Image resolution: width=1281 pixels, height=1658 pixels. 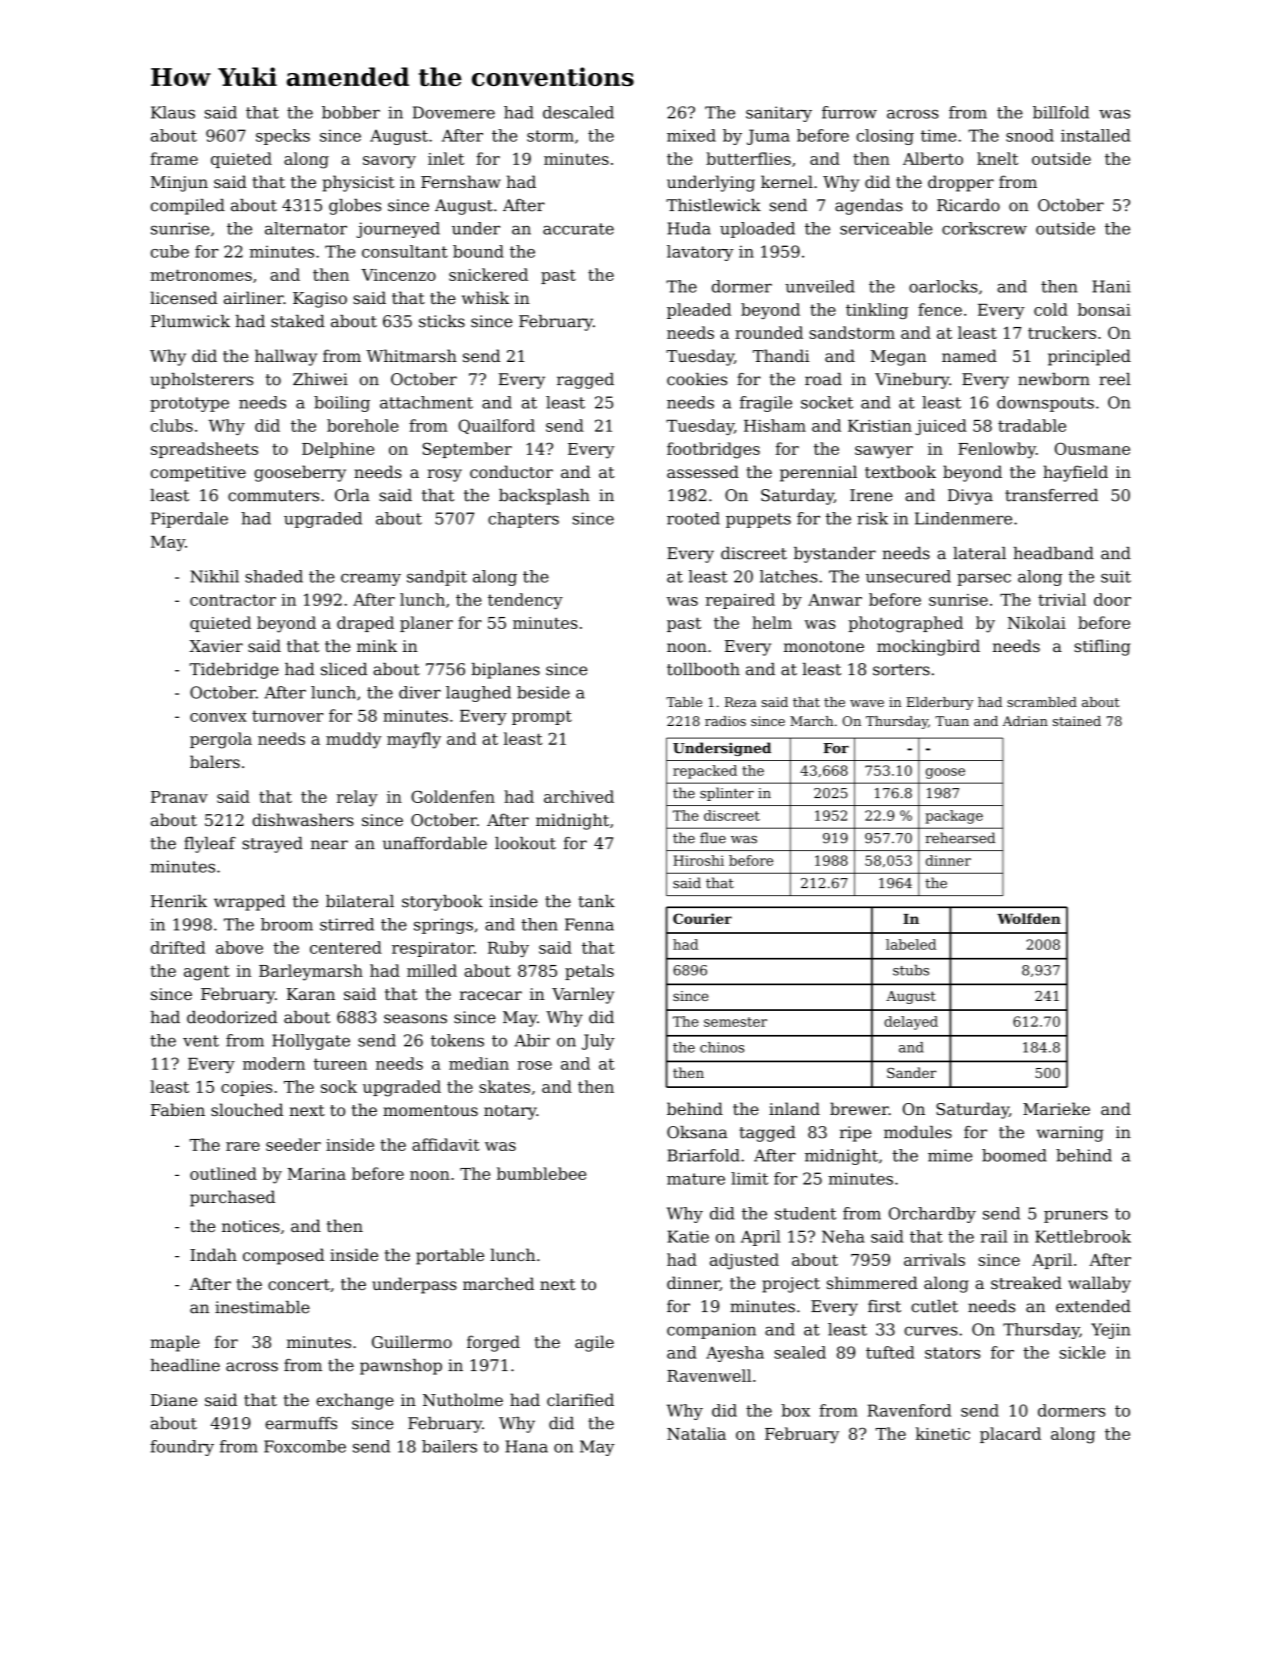 I want to click on bobber, so click(x=351, y=112).
